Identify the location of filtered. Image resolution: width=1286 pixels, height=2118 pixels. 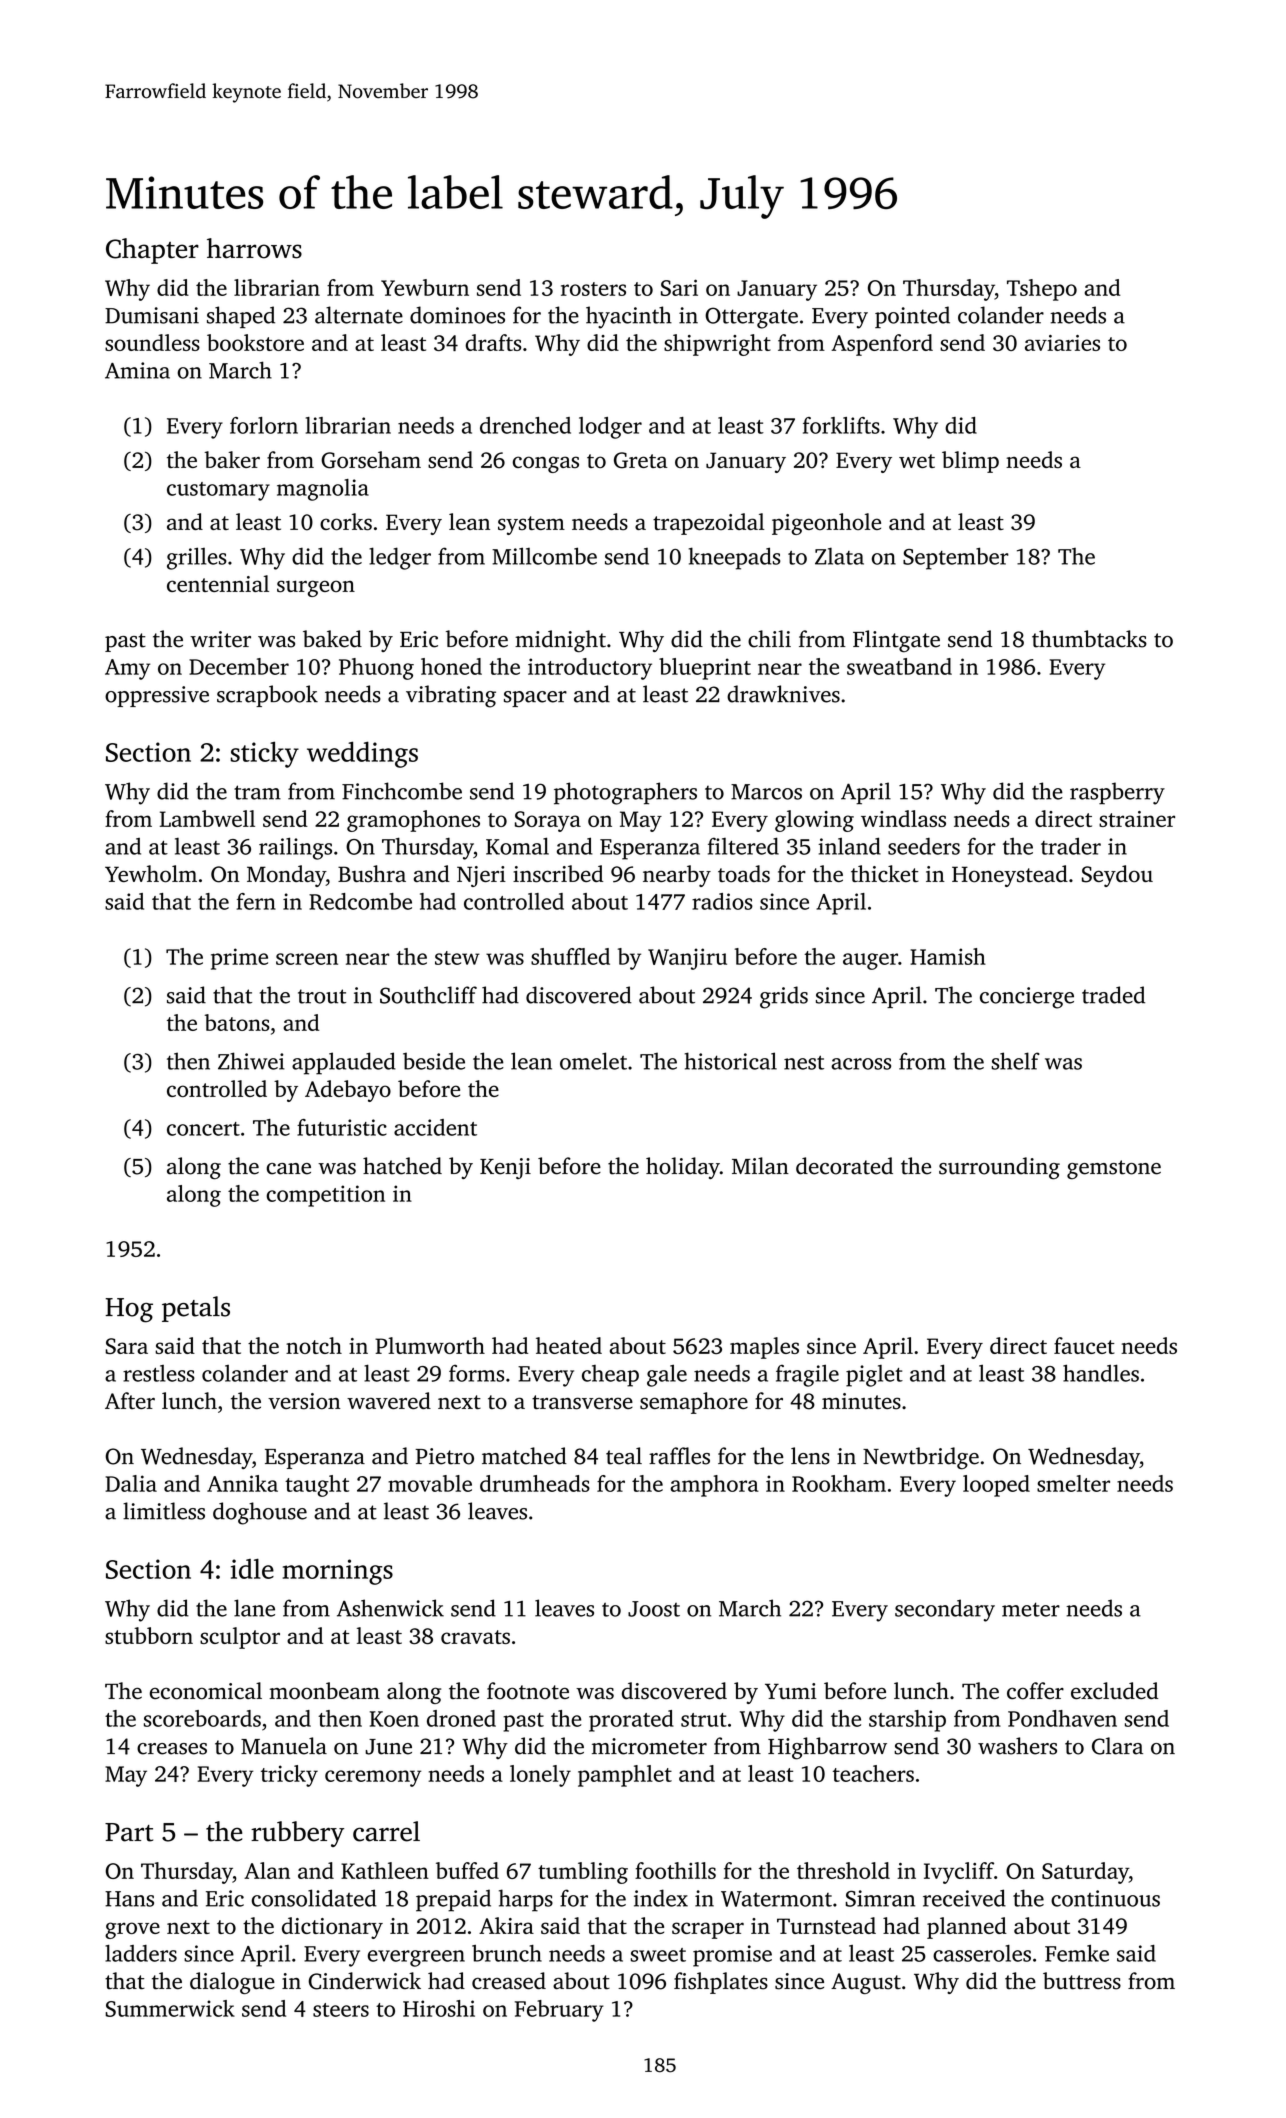
(743, 846).
